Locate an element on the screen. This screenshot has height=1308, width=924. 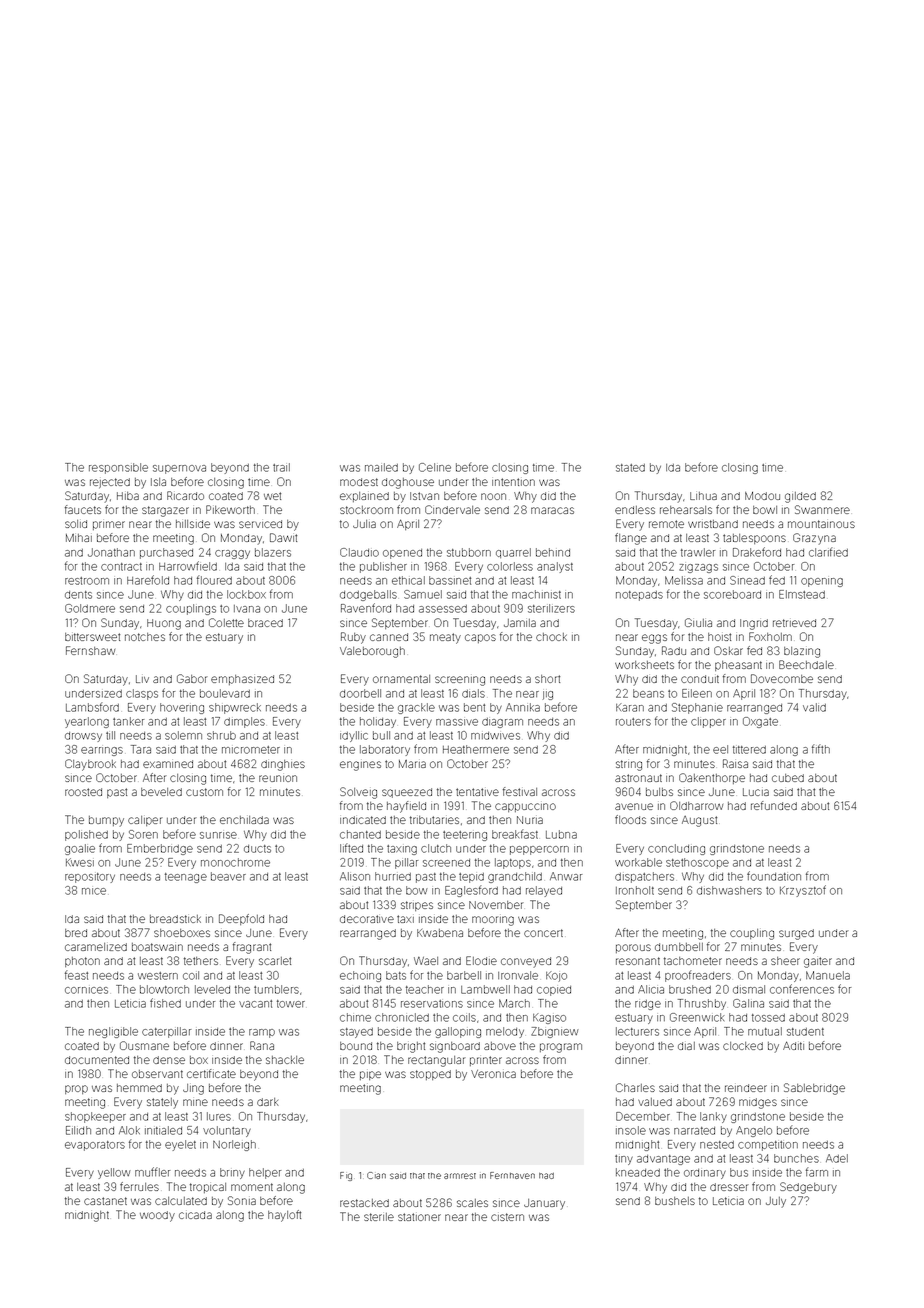
ducts is located at coordinates (257, 849).
